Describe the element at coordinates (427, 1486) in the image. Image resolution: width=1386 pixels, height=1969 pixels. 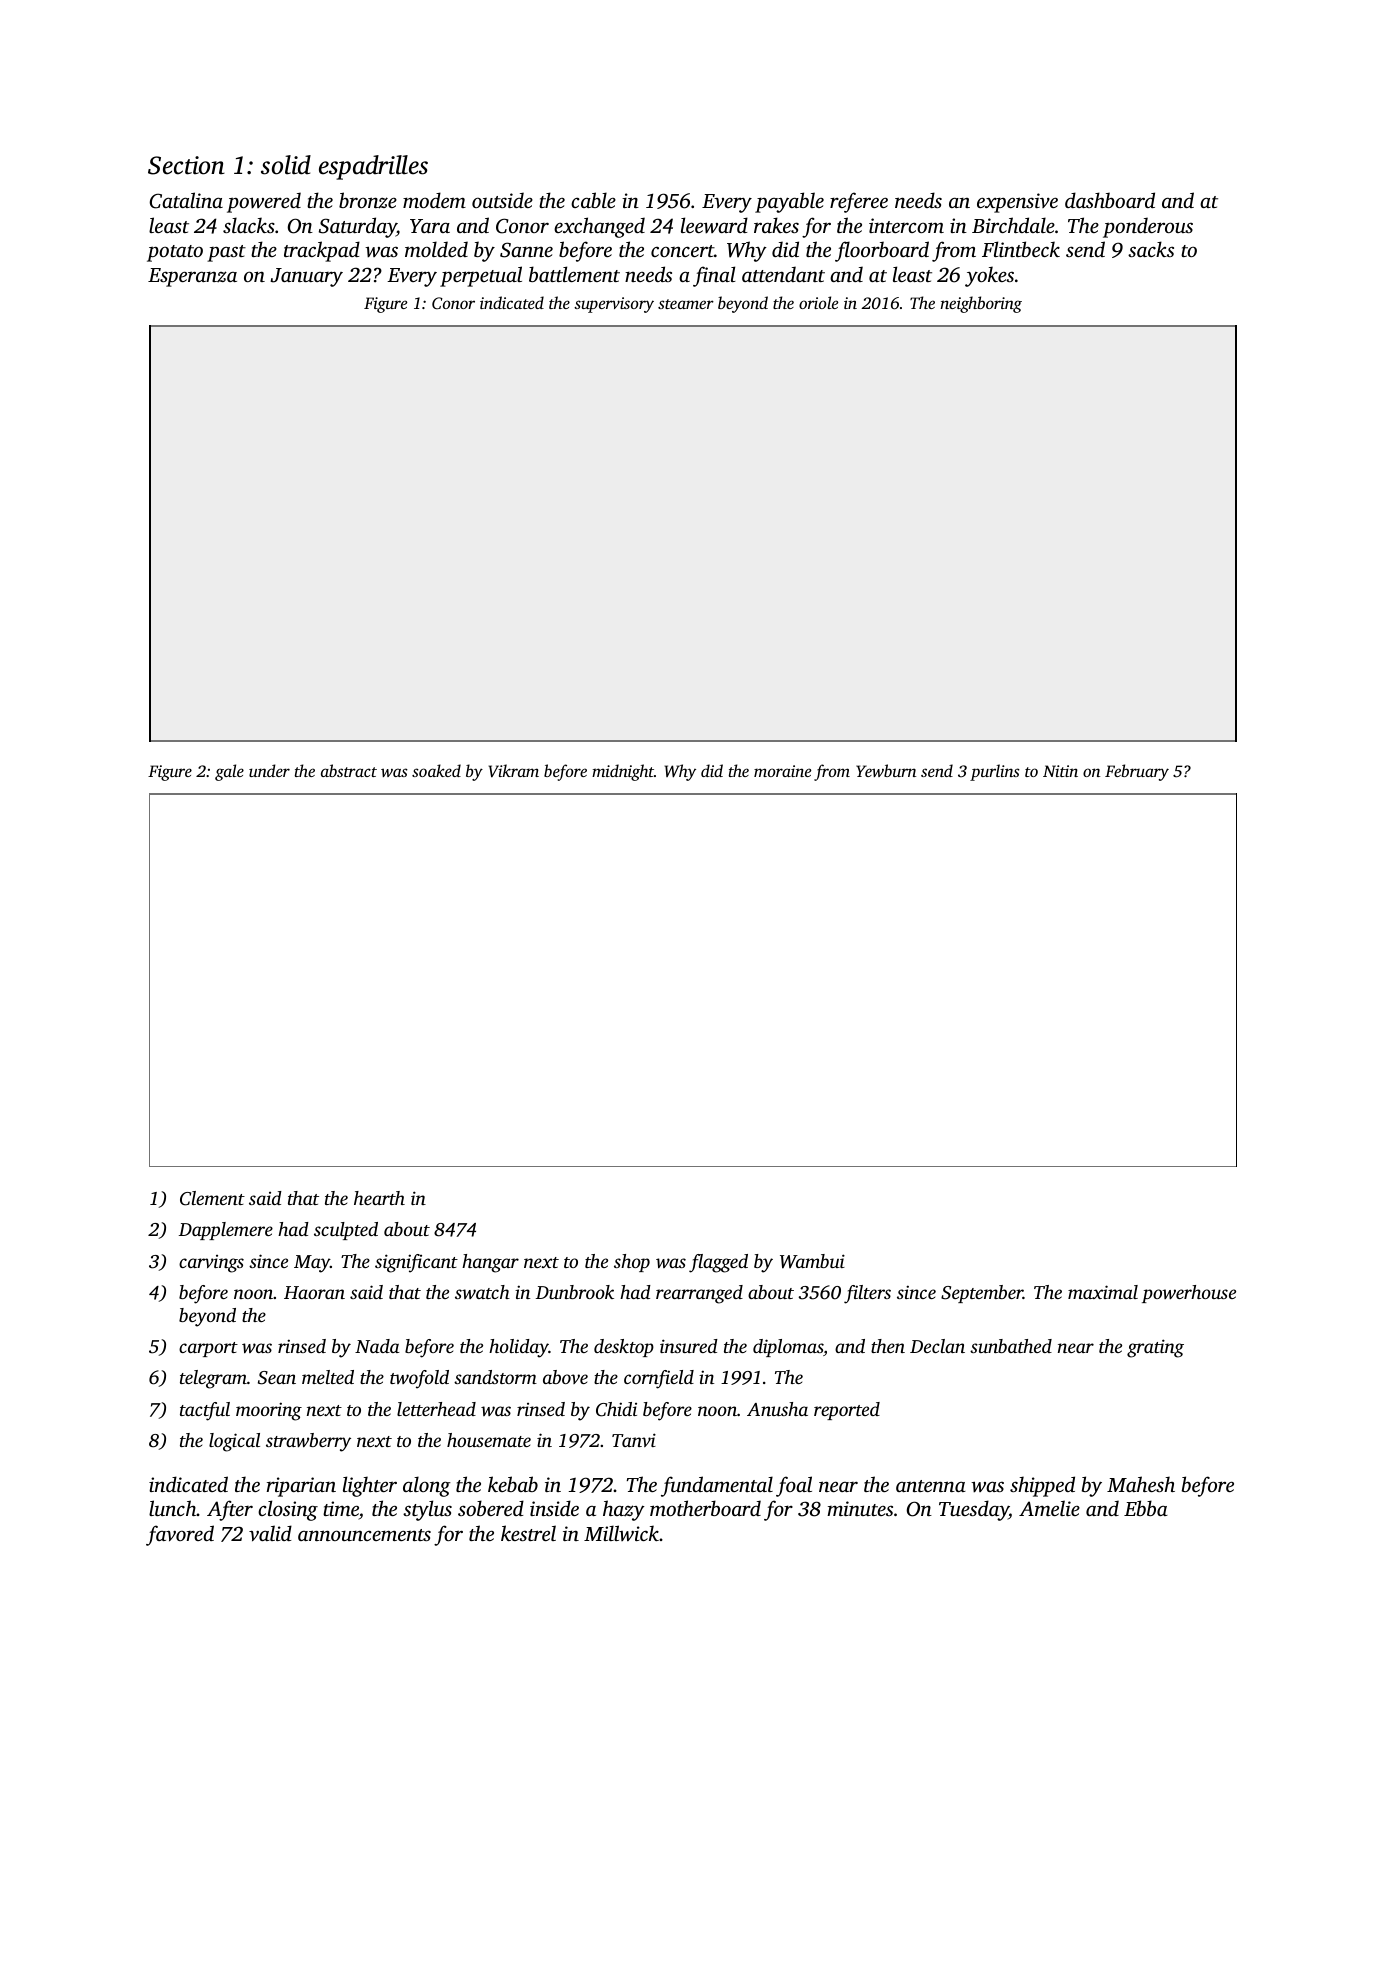
I see `along` at that location.
